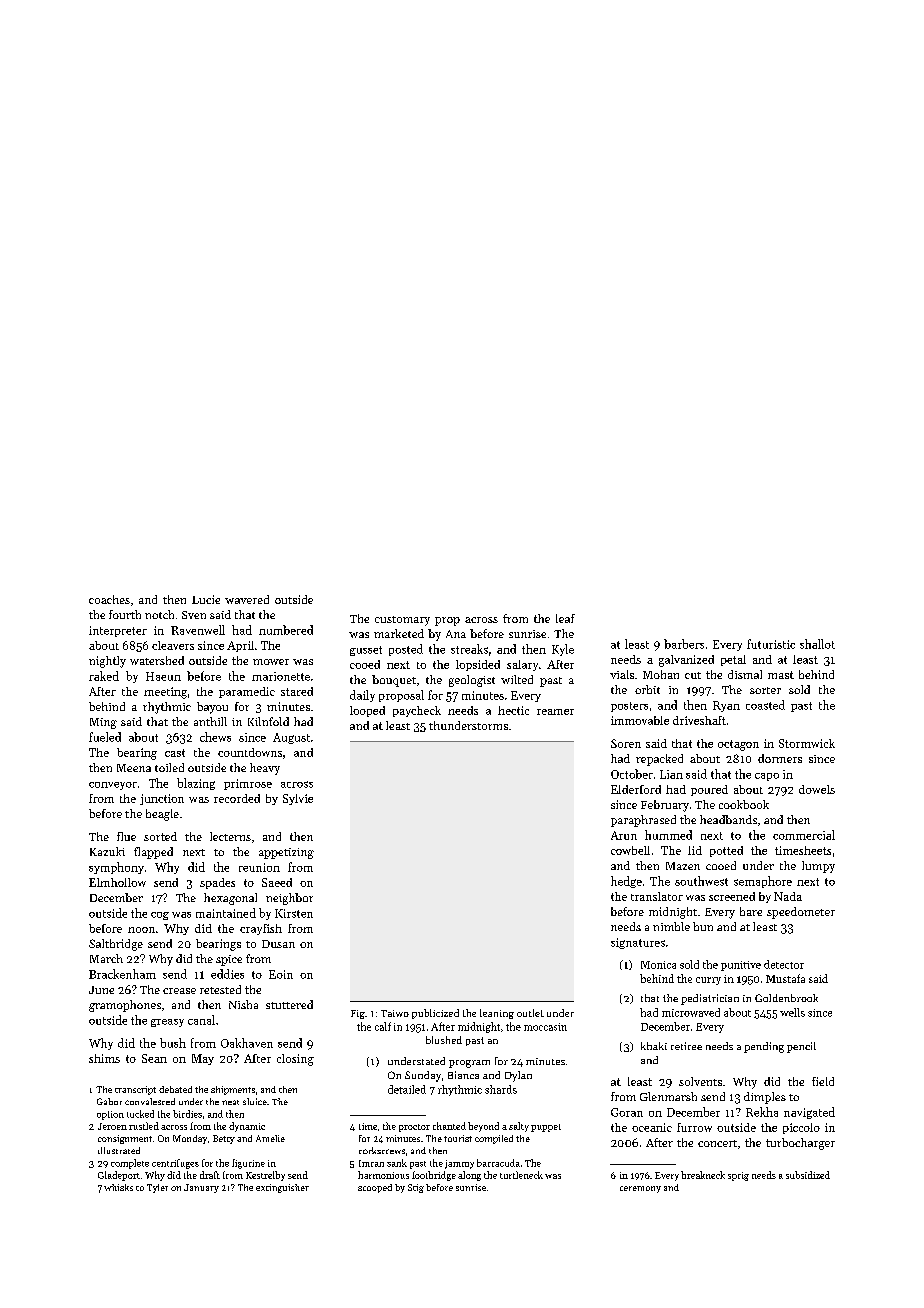 The height and width of the document is (1308, 924). I want to click on Bianca, so click(463, 1075).
